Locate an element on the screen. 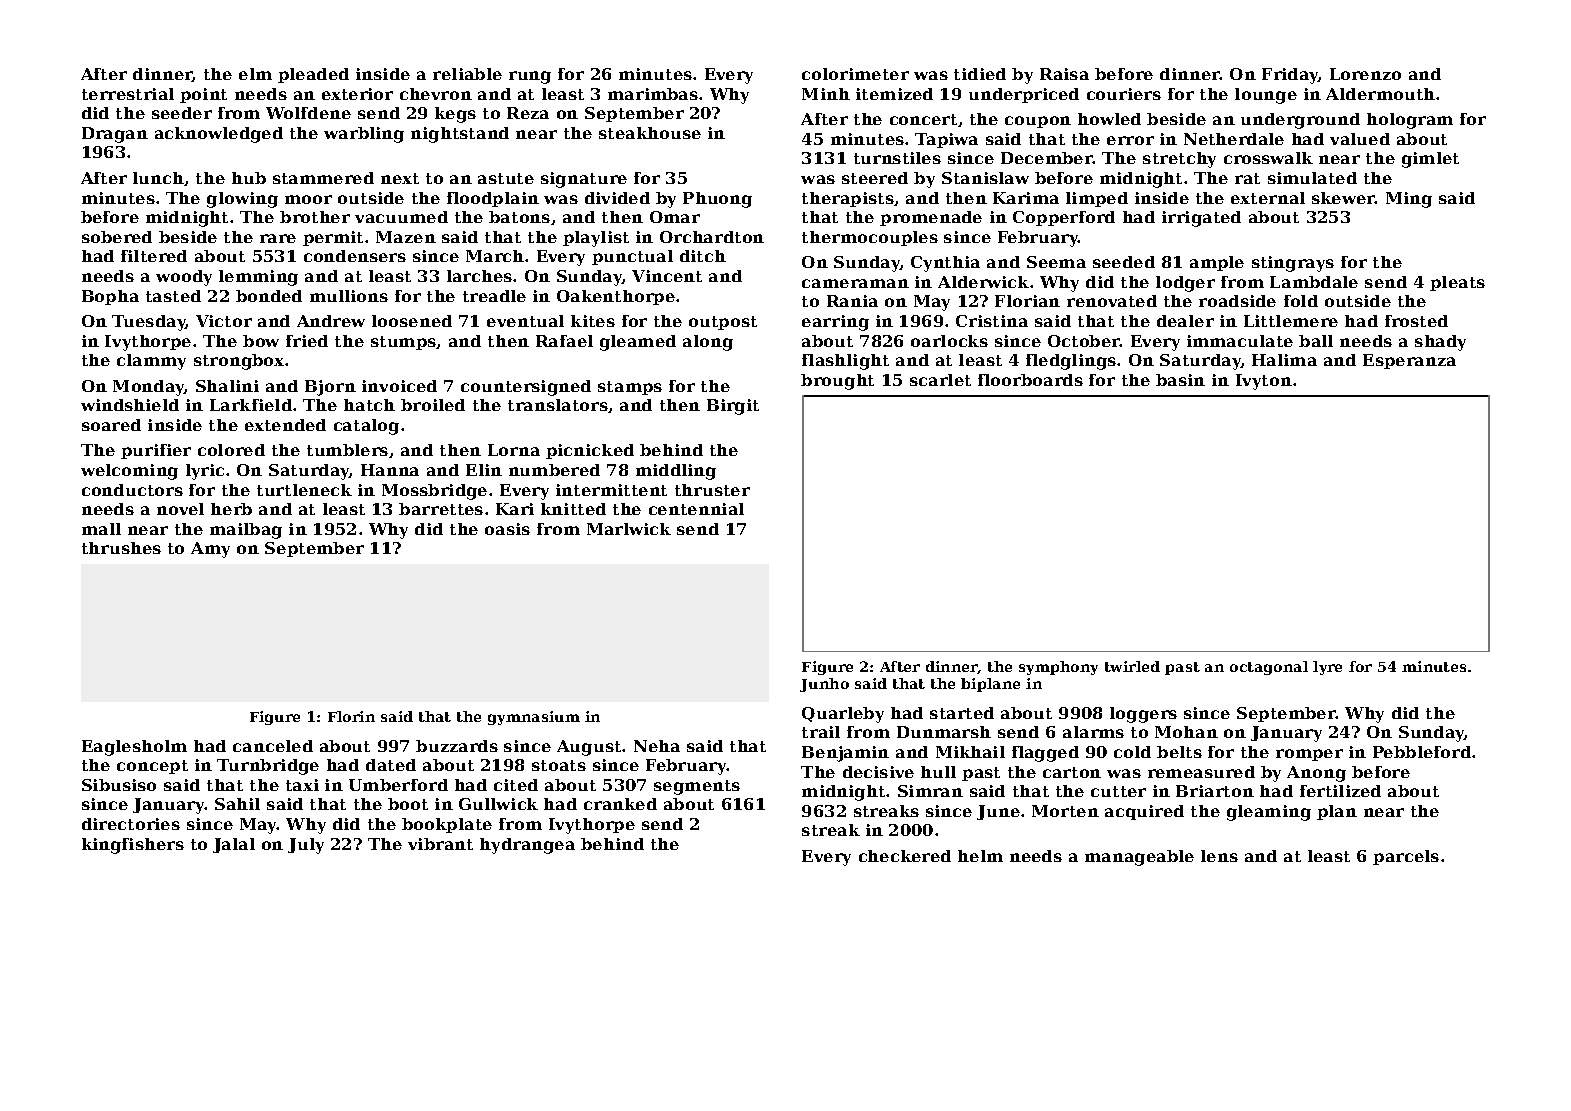 Image resolution: width=1571 pixels, height=1111 pixels. Jalal is located at coordinates (234, 845).
